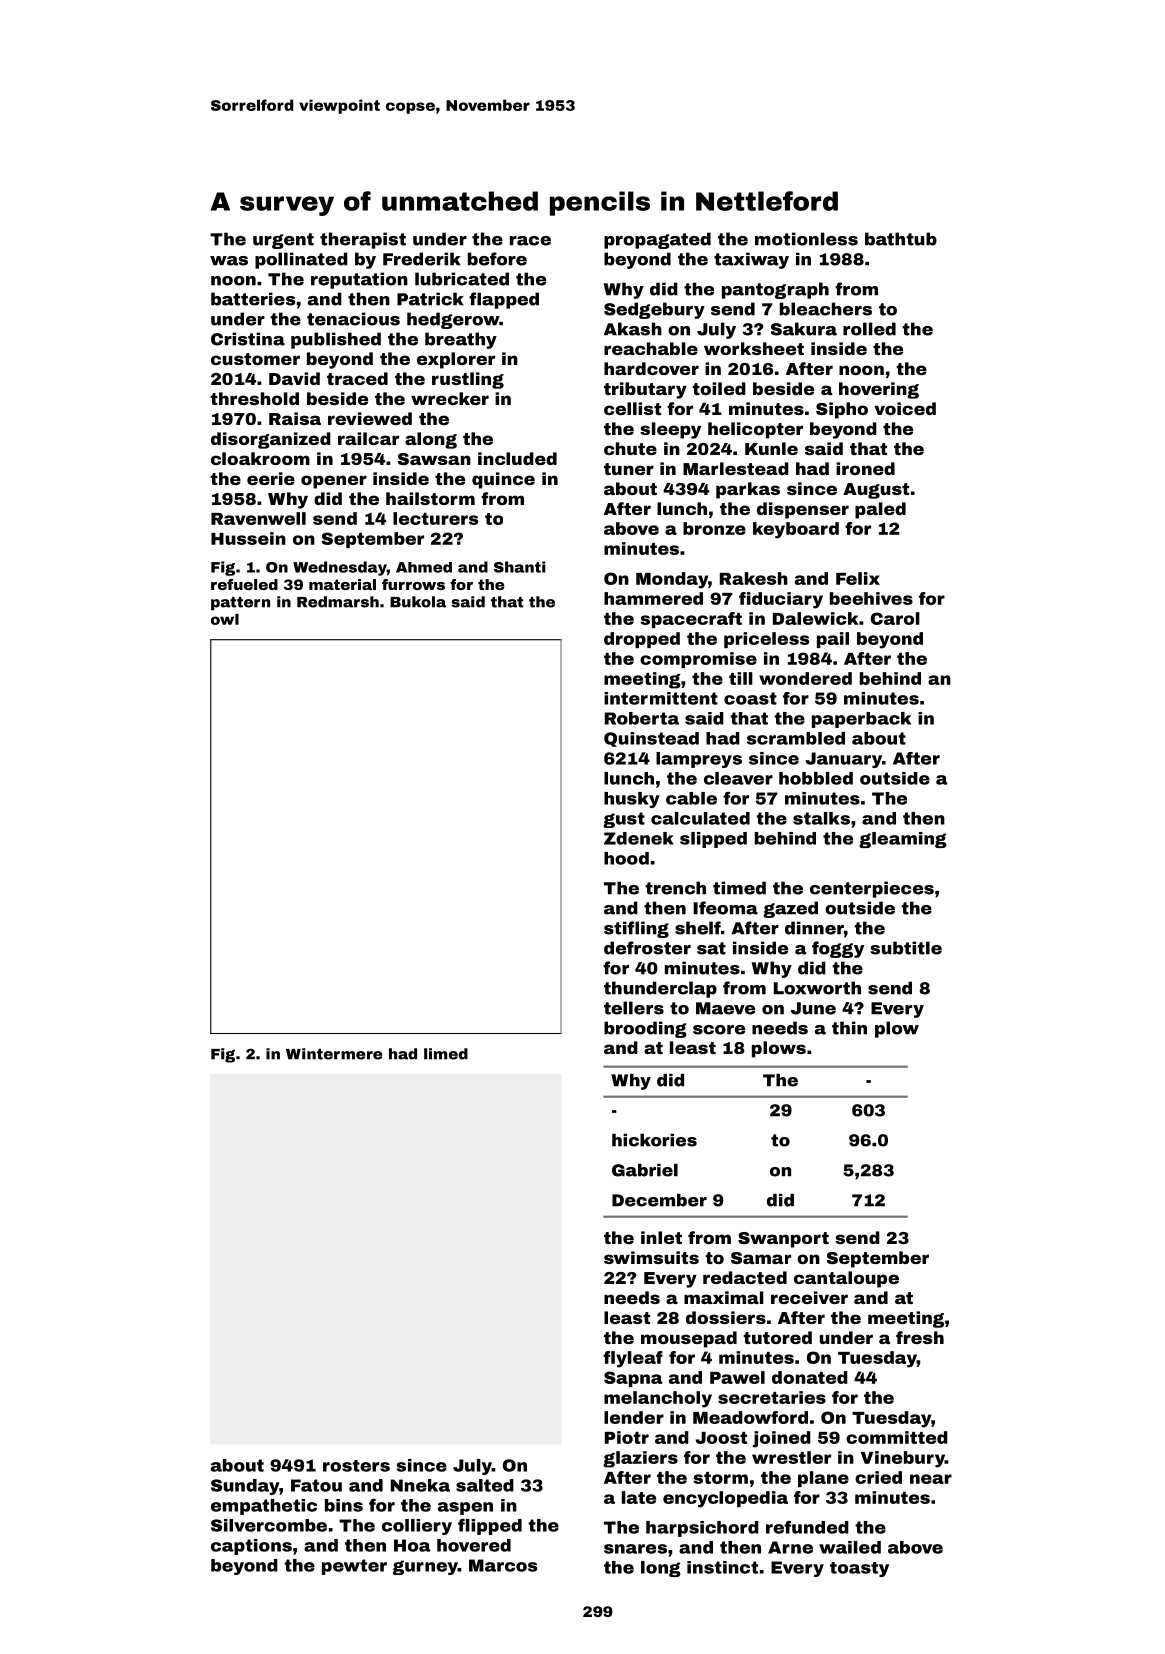 Image resolution: width=1165 pixels, height=1654 pixels. Describe the element at coordinates (271, 440) in the image. I see `disorganized` at that location.
